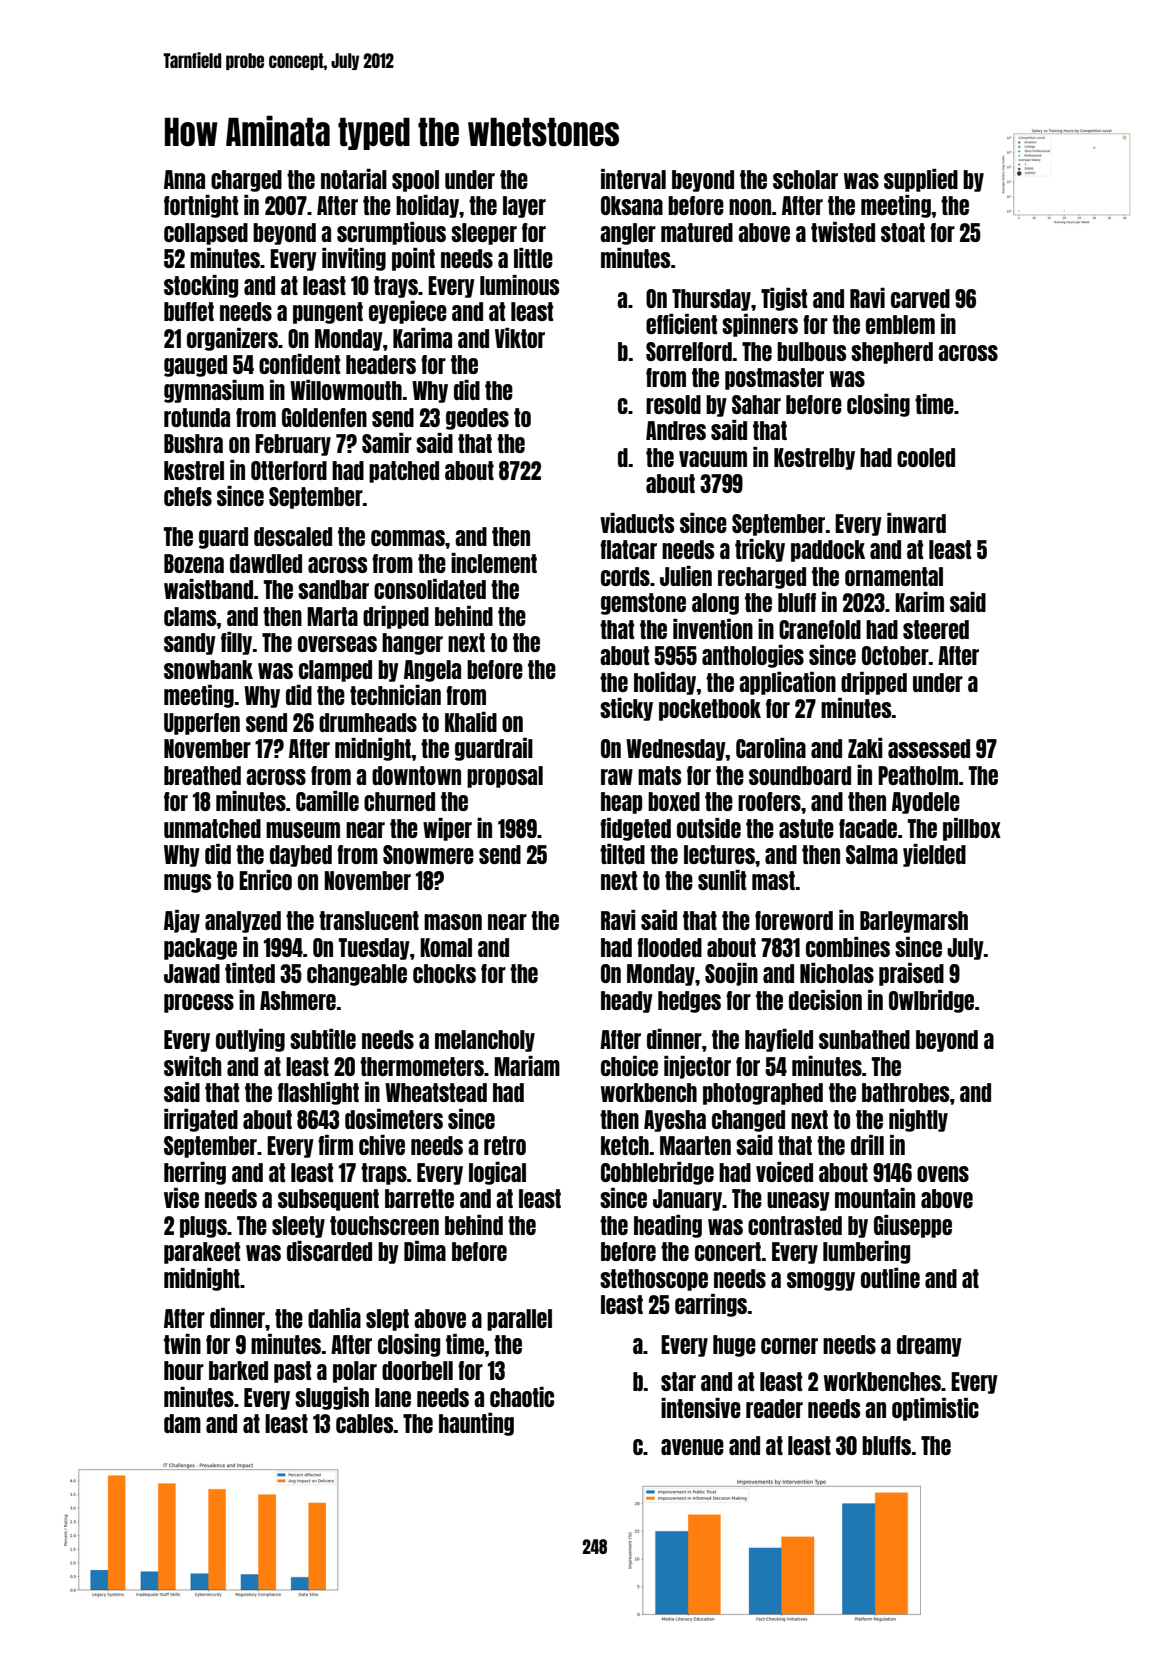 The height and width of the image is (1654, 1165). I want to click on dam, so click(182, 1423).
